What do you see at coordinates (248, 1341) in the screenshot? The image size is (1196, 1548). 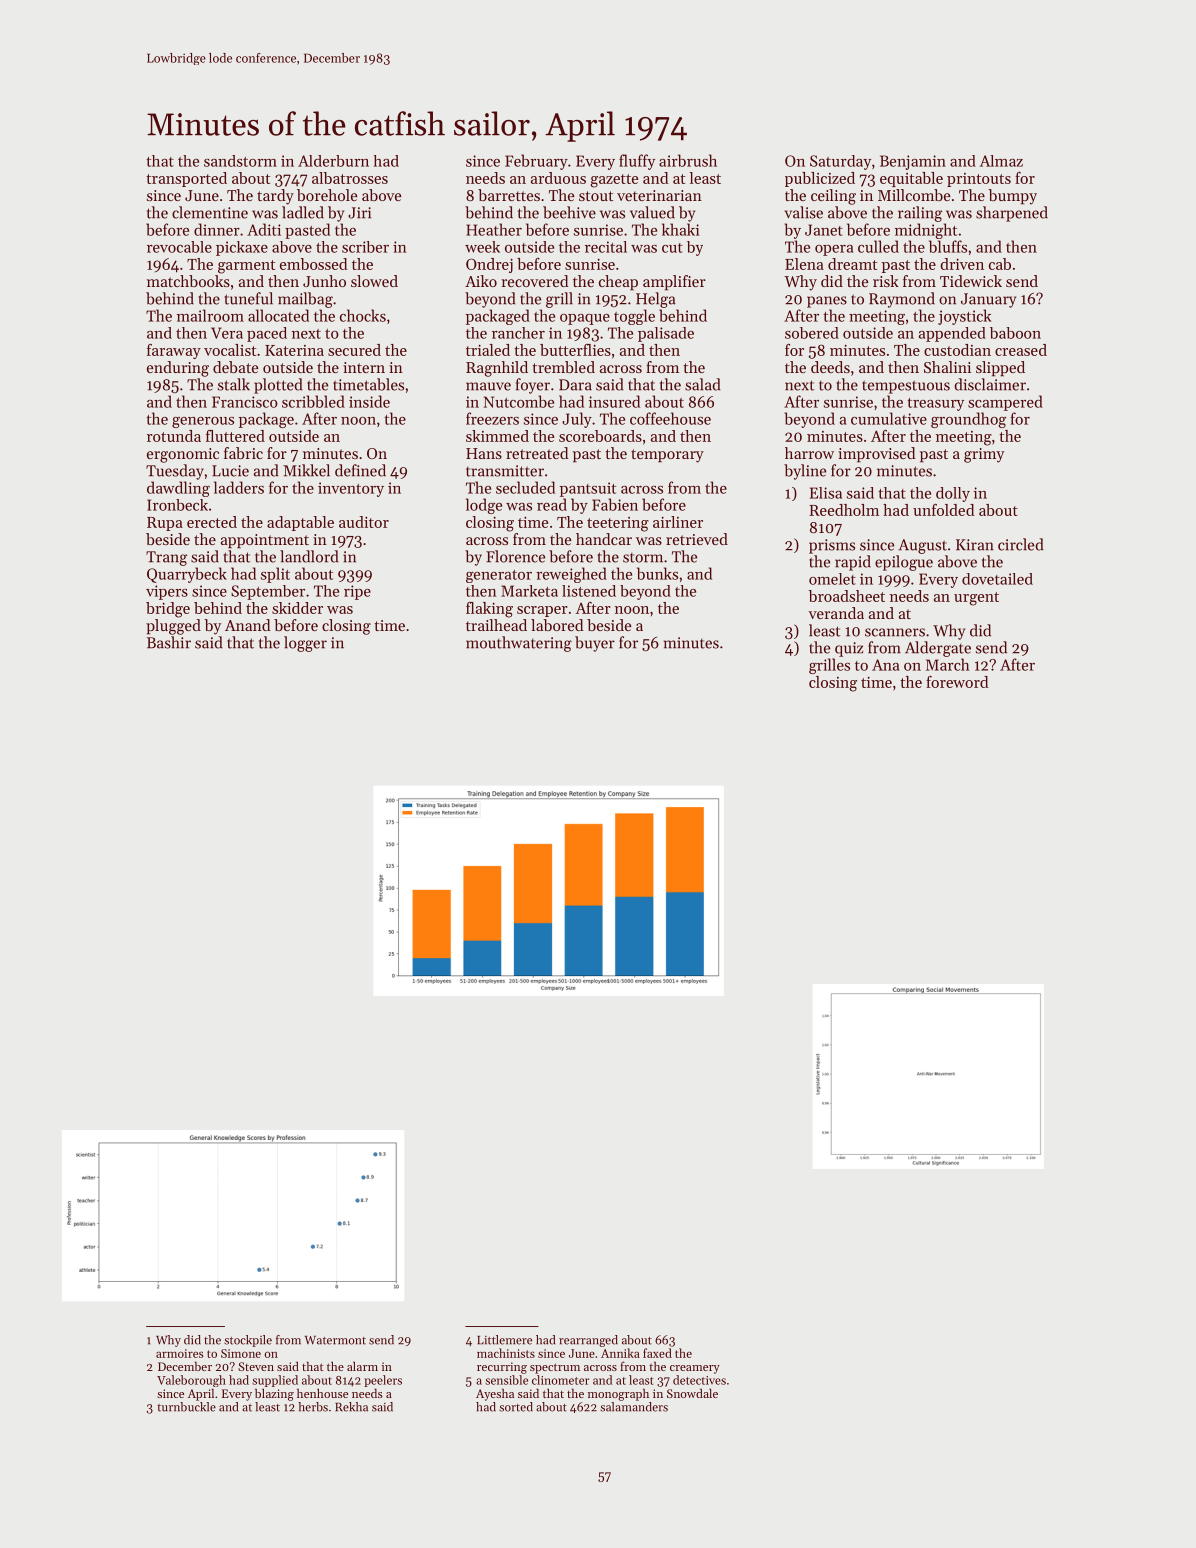 I see `stockpile` at bounding box center [248, 1341].
